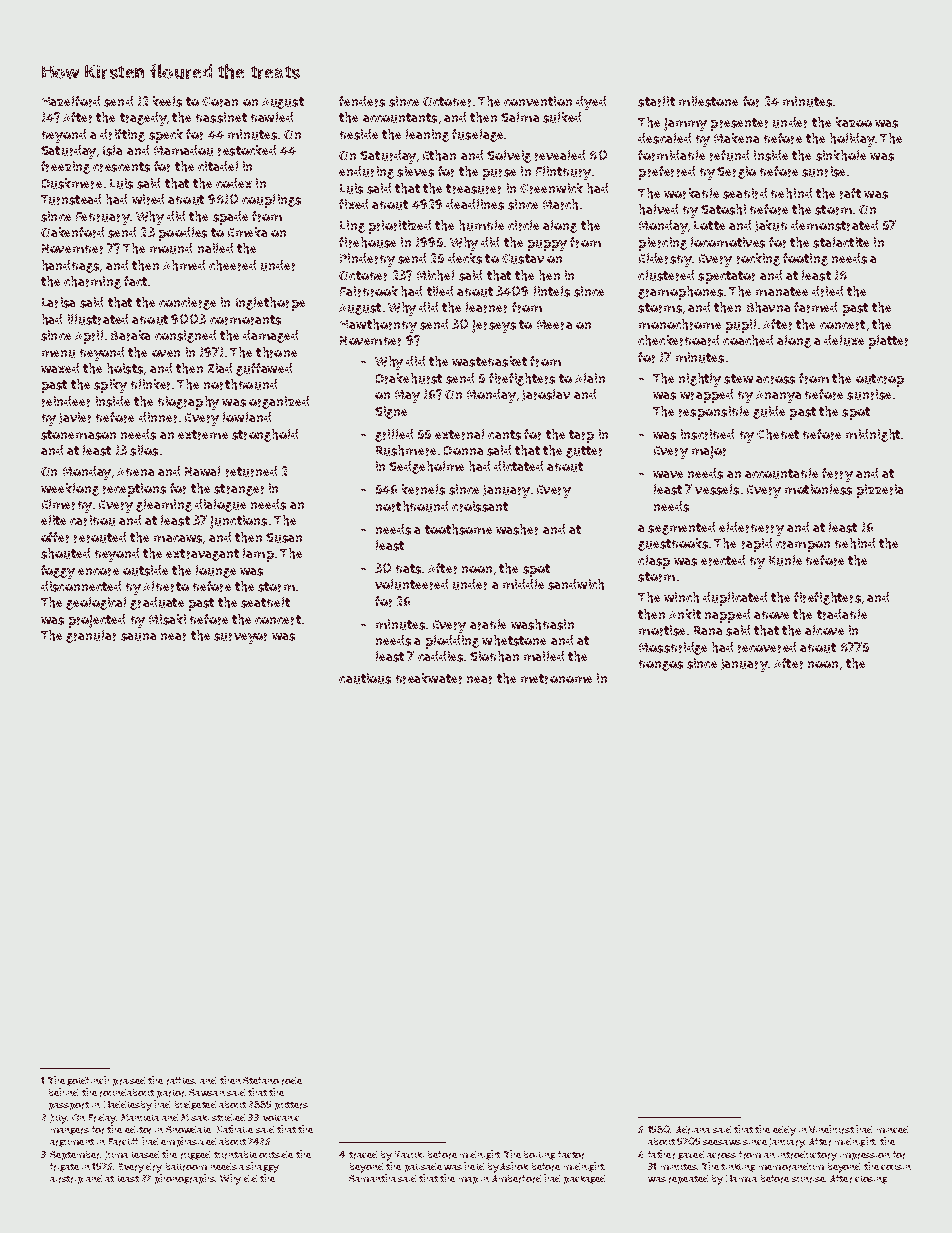 The width and height of the page is (952, 1233). I want to click on packaged, so click(584, 1179).
